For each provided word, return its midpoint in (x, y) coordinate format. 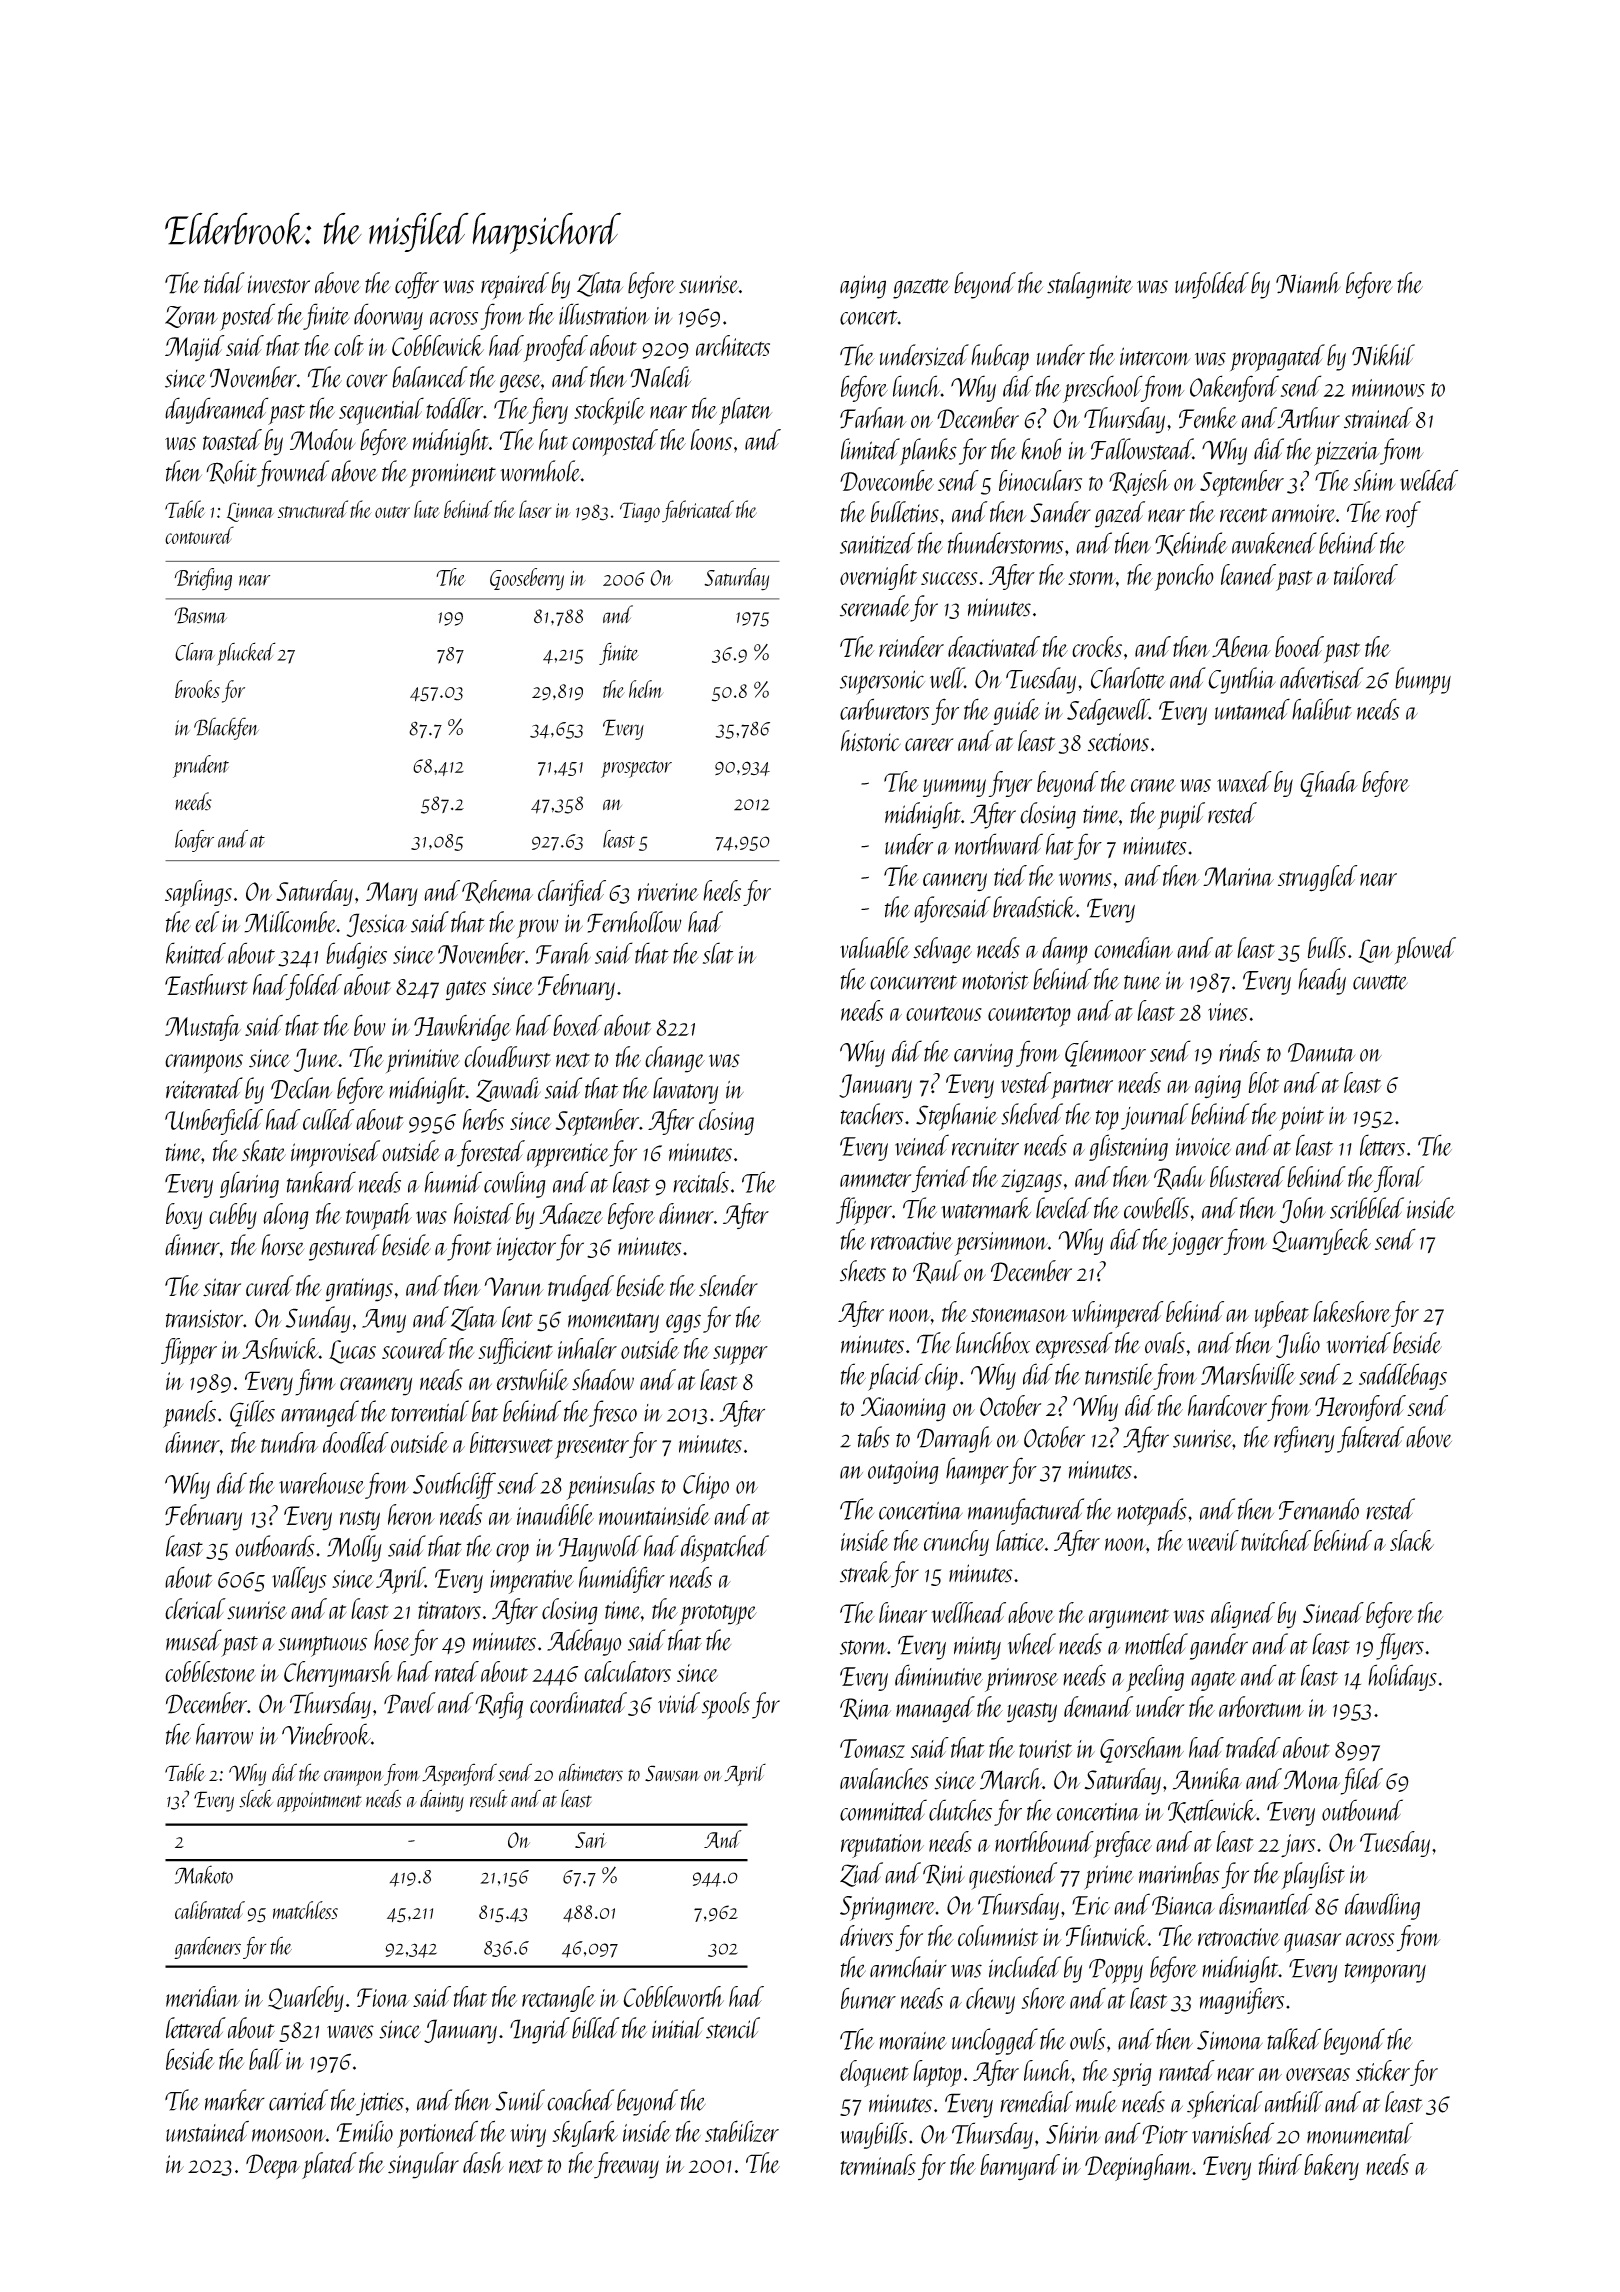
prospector (636, 769)
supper (740, 1355)
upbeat (1282, 1314)
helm (646, 689)
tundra (289, 1442)
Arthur (1308, 418)
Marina (1238, 876)
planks (928, 451)
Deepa (273, 2166)
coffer (417, 285)
